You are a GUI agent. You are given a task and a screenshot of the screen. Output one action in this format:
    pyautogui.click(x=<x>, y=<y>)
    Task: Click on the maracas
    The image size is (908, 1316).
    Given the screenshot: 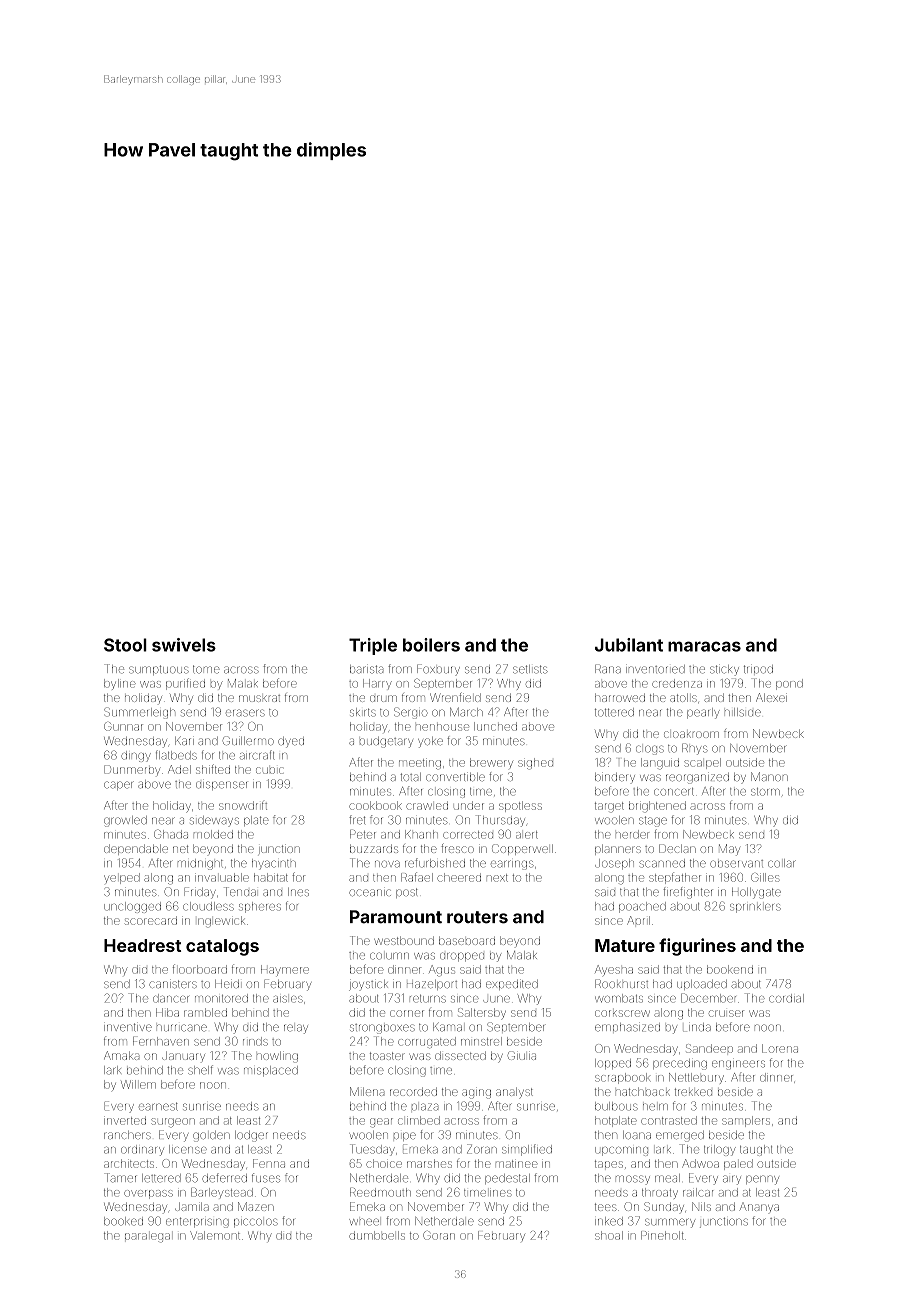 What is the action you would take?
    pyautogui.click(x=704, y=646)
